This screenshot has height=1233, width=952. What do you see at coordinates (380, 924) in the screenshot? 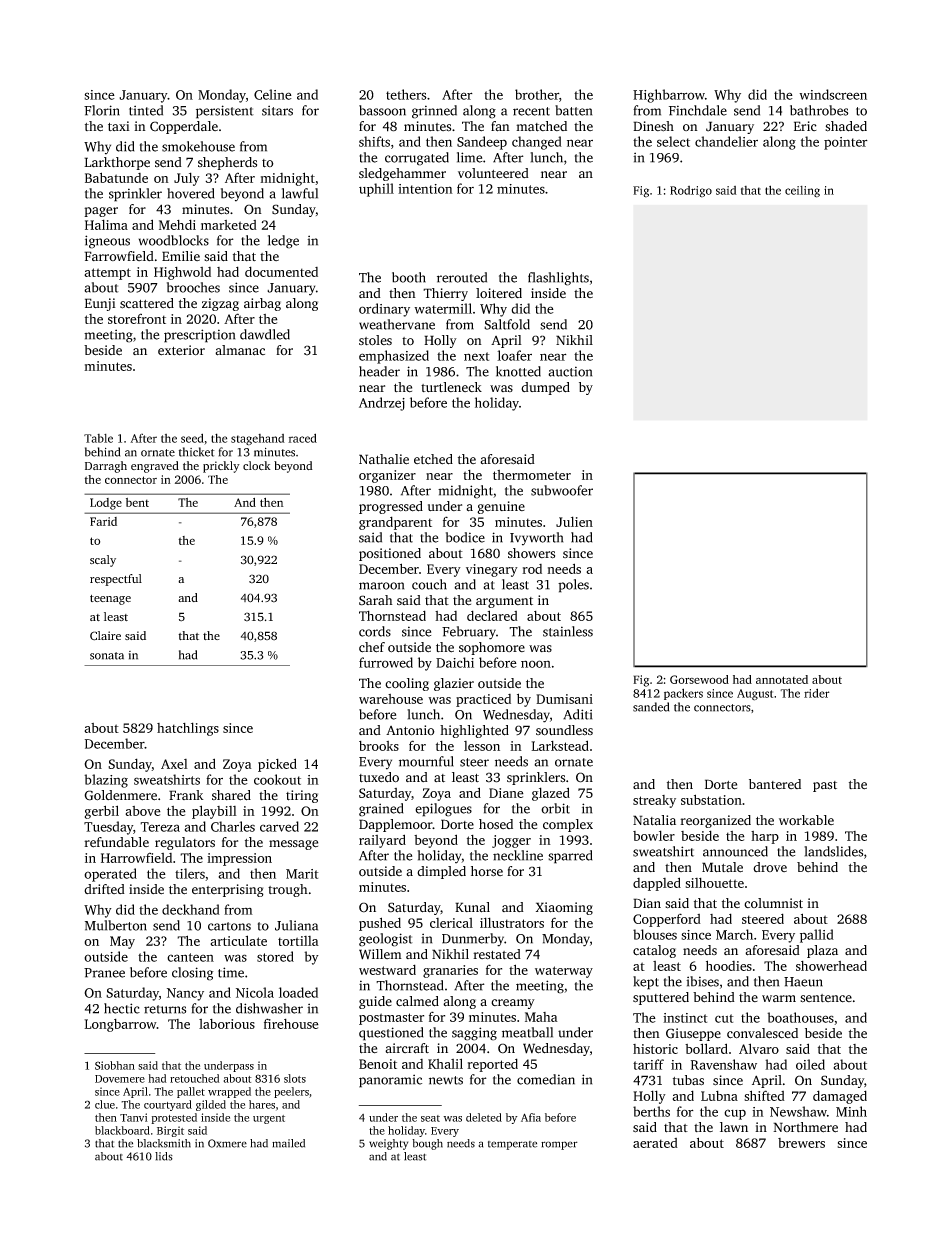
I see `pushed` at bounding box center [380, 924].
